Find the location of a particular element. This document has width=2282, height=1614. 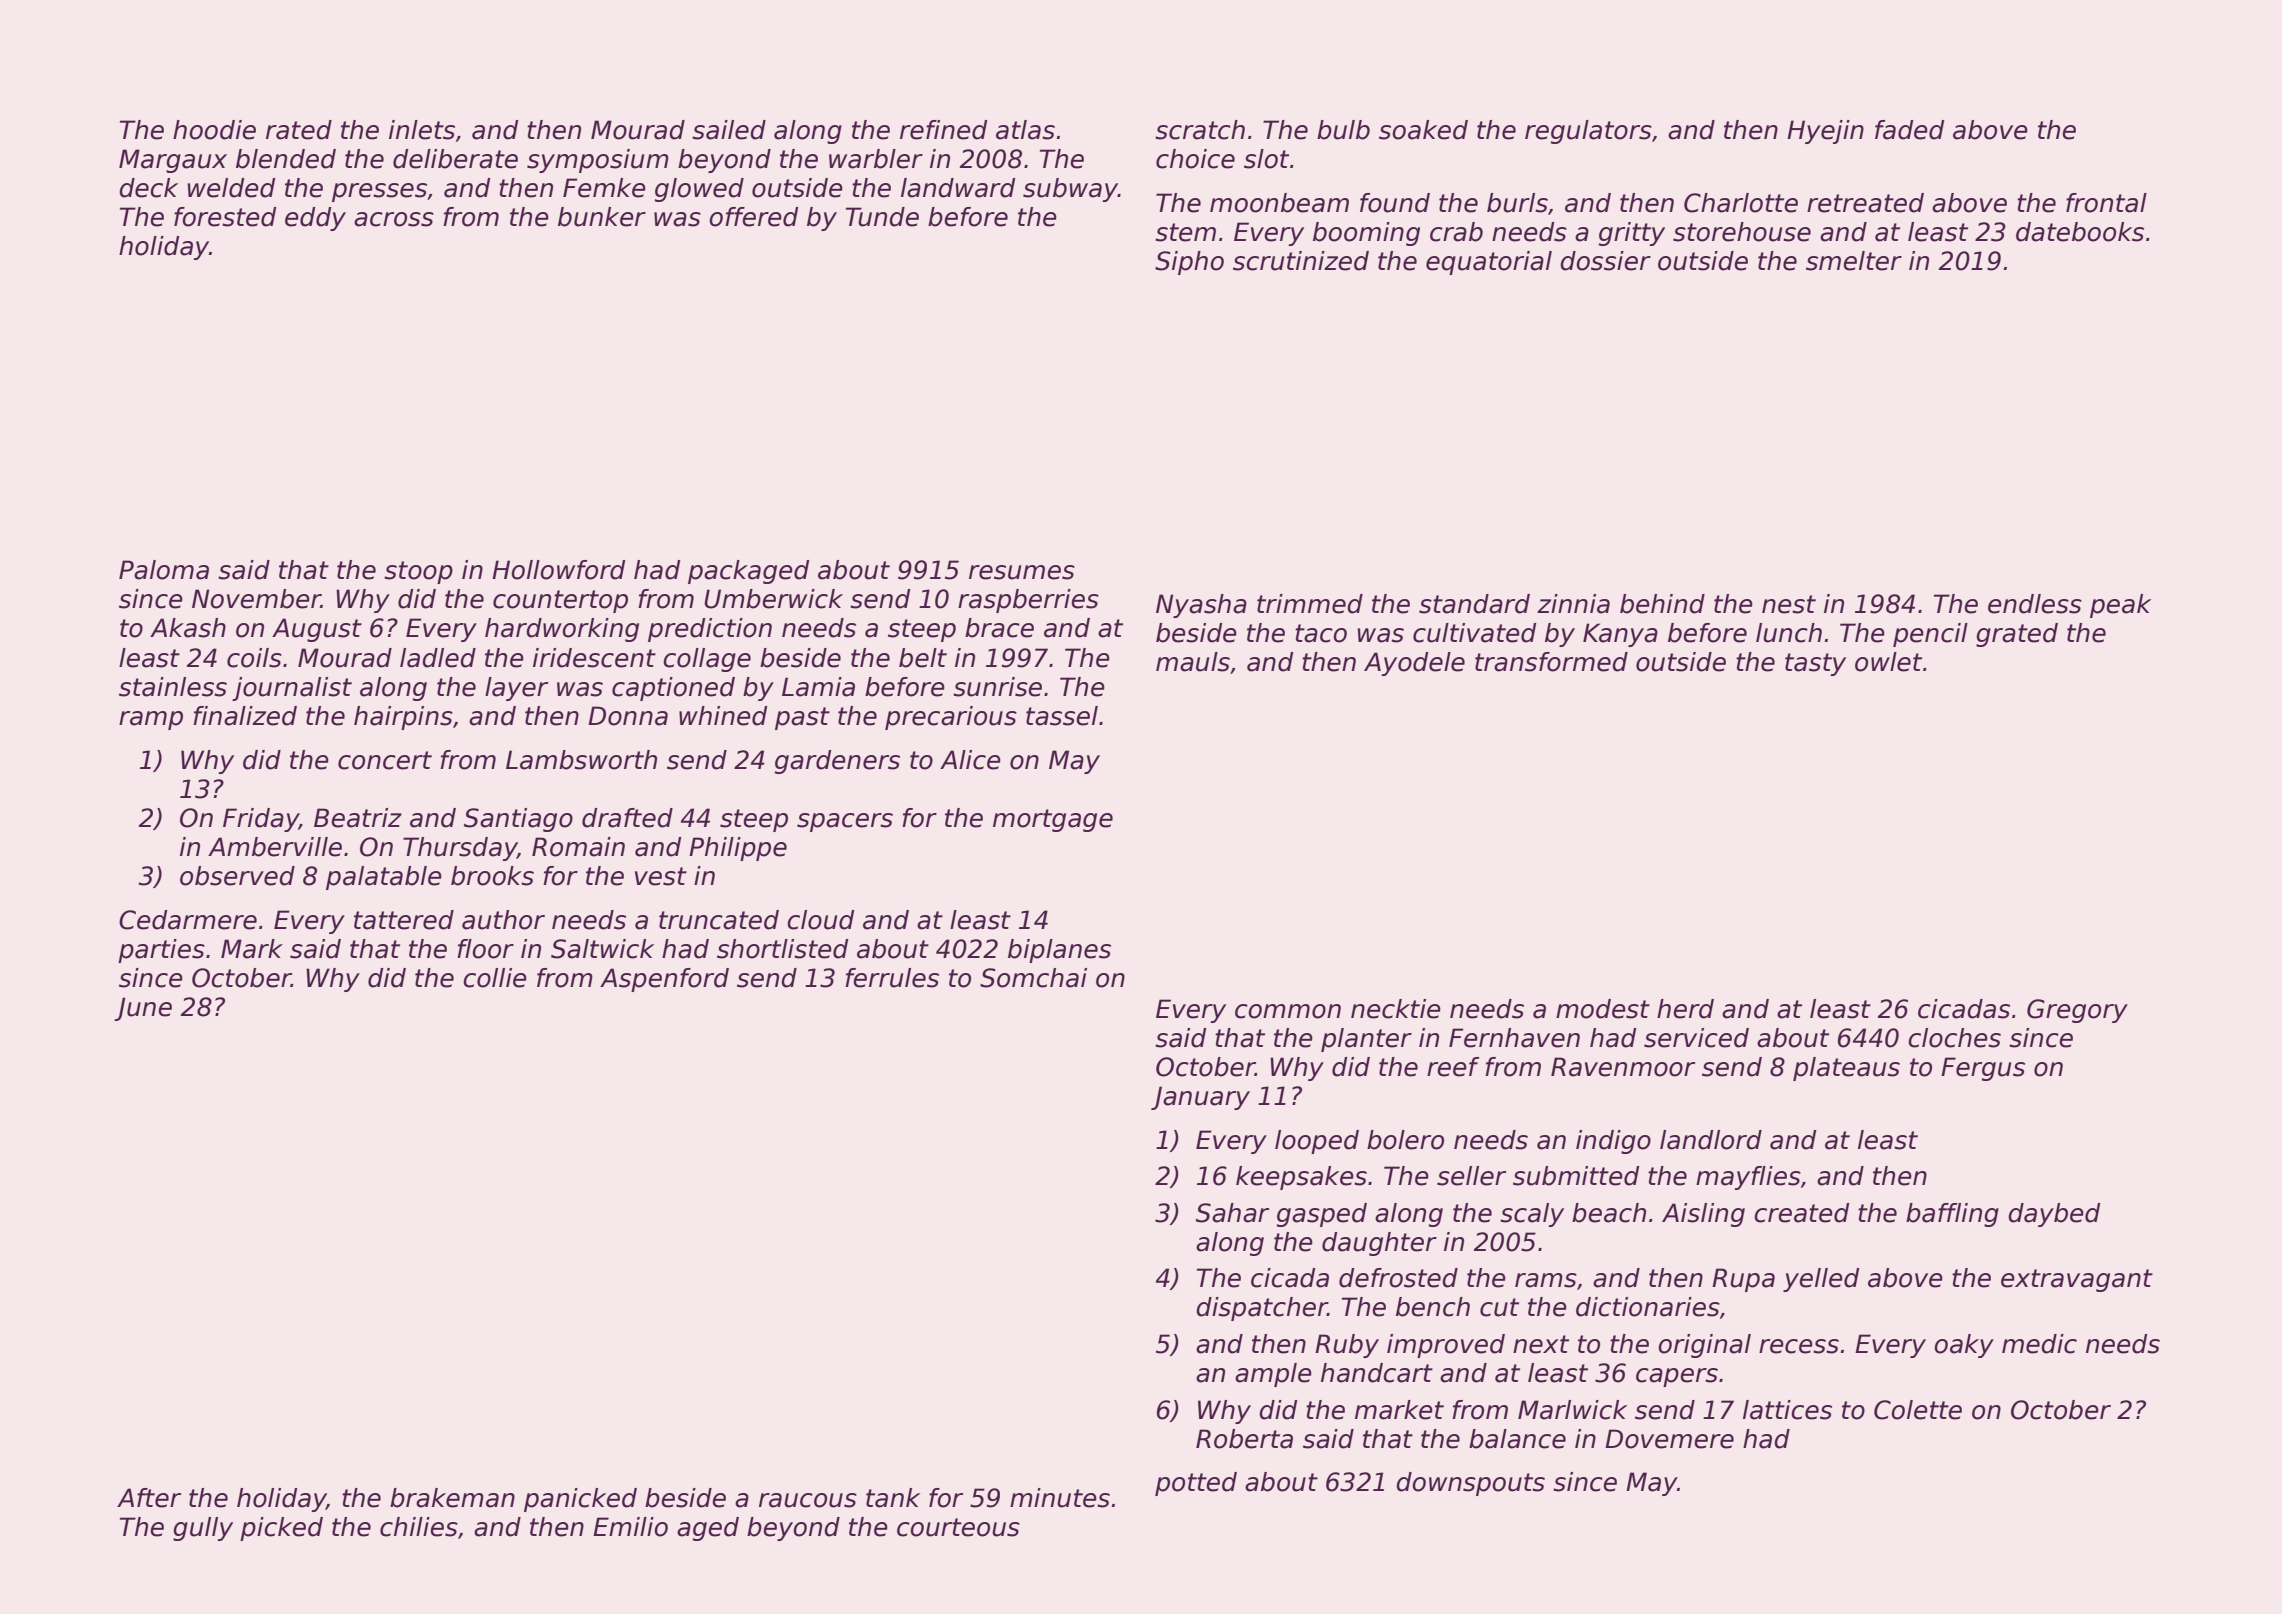

panicked is located at coordinates (580, 1500).
